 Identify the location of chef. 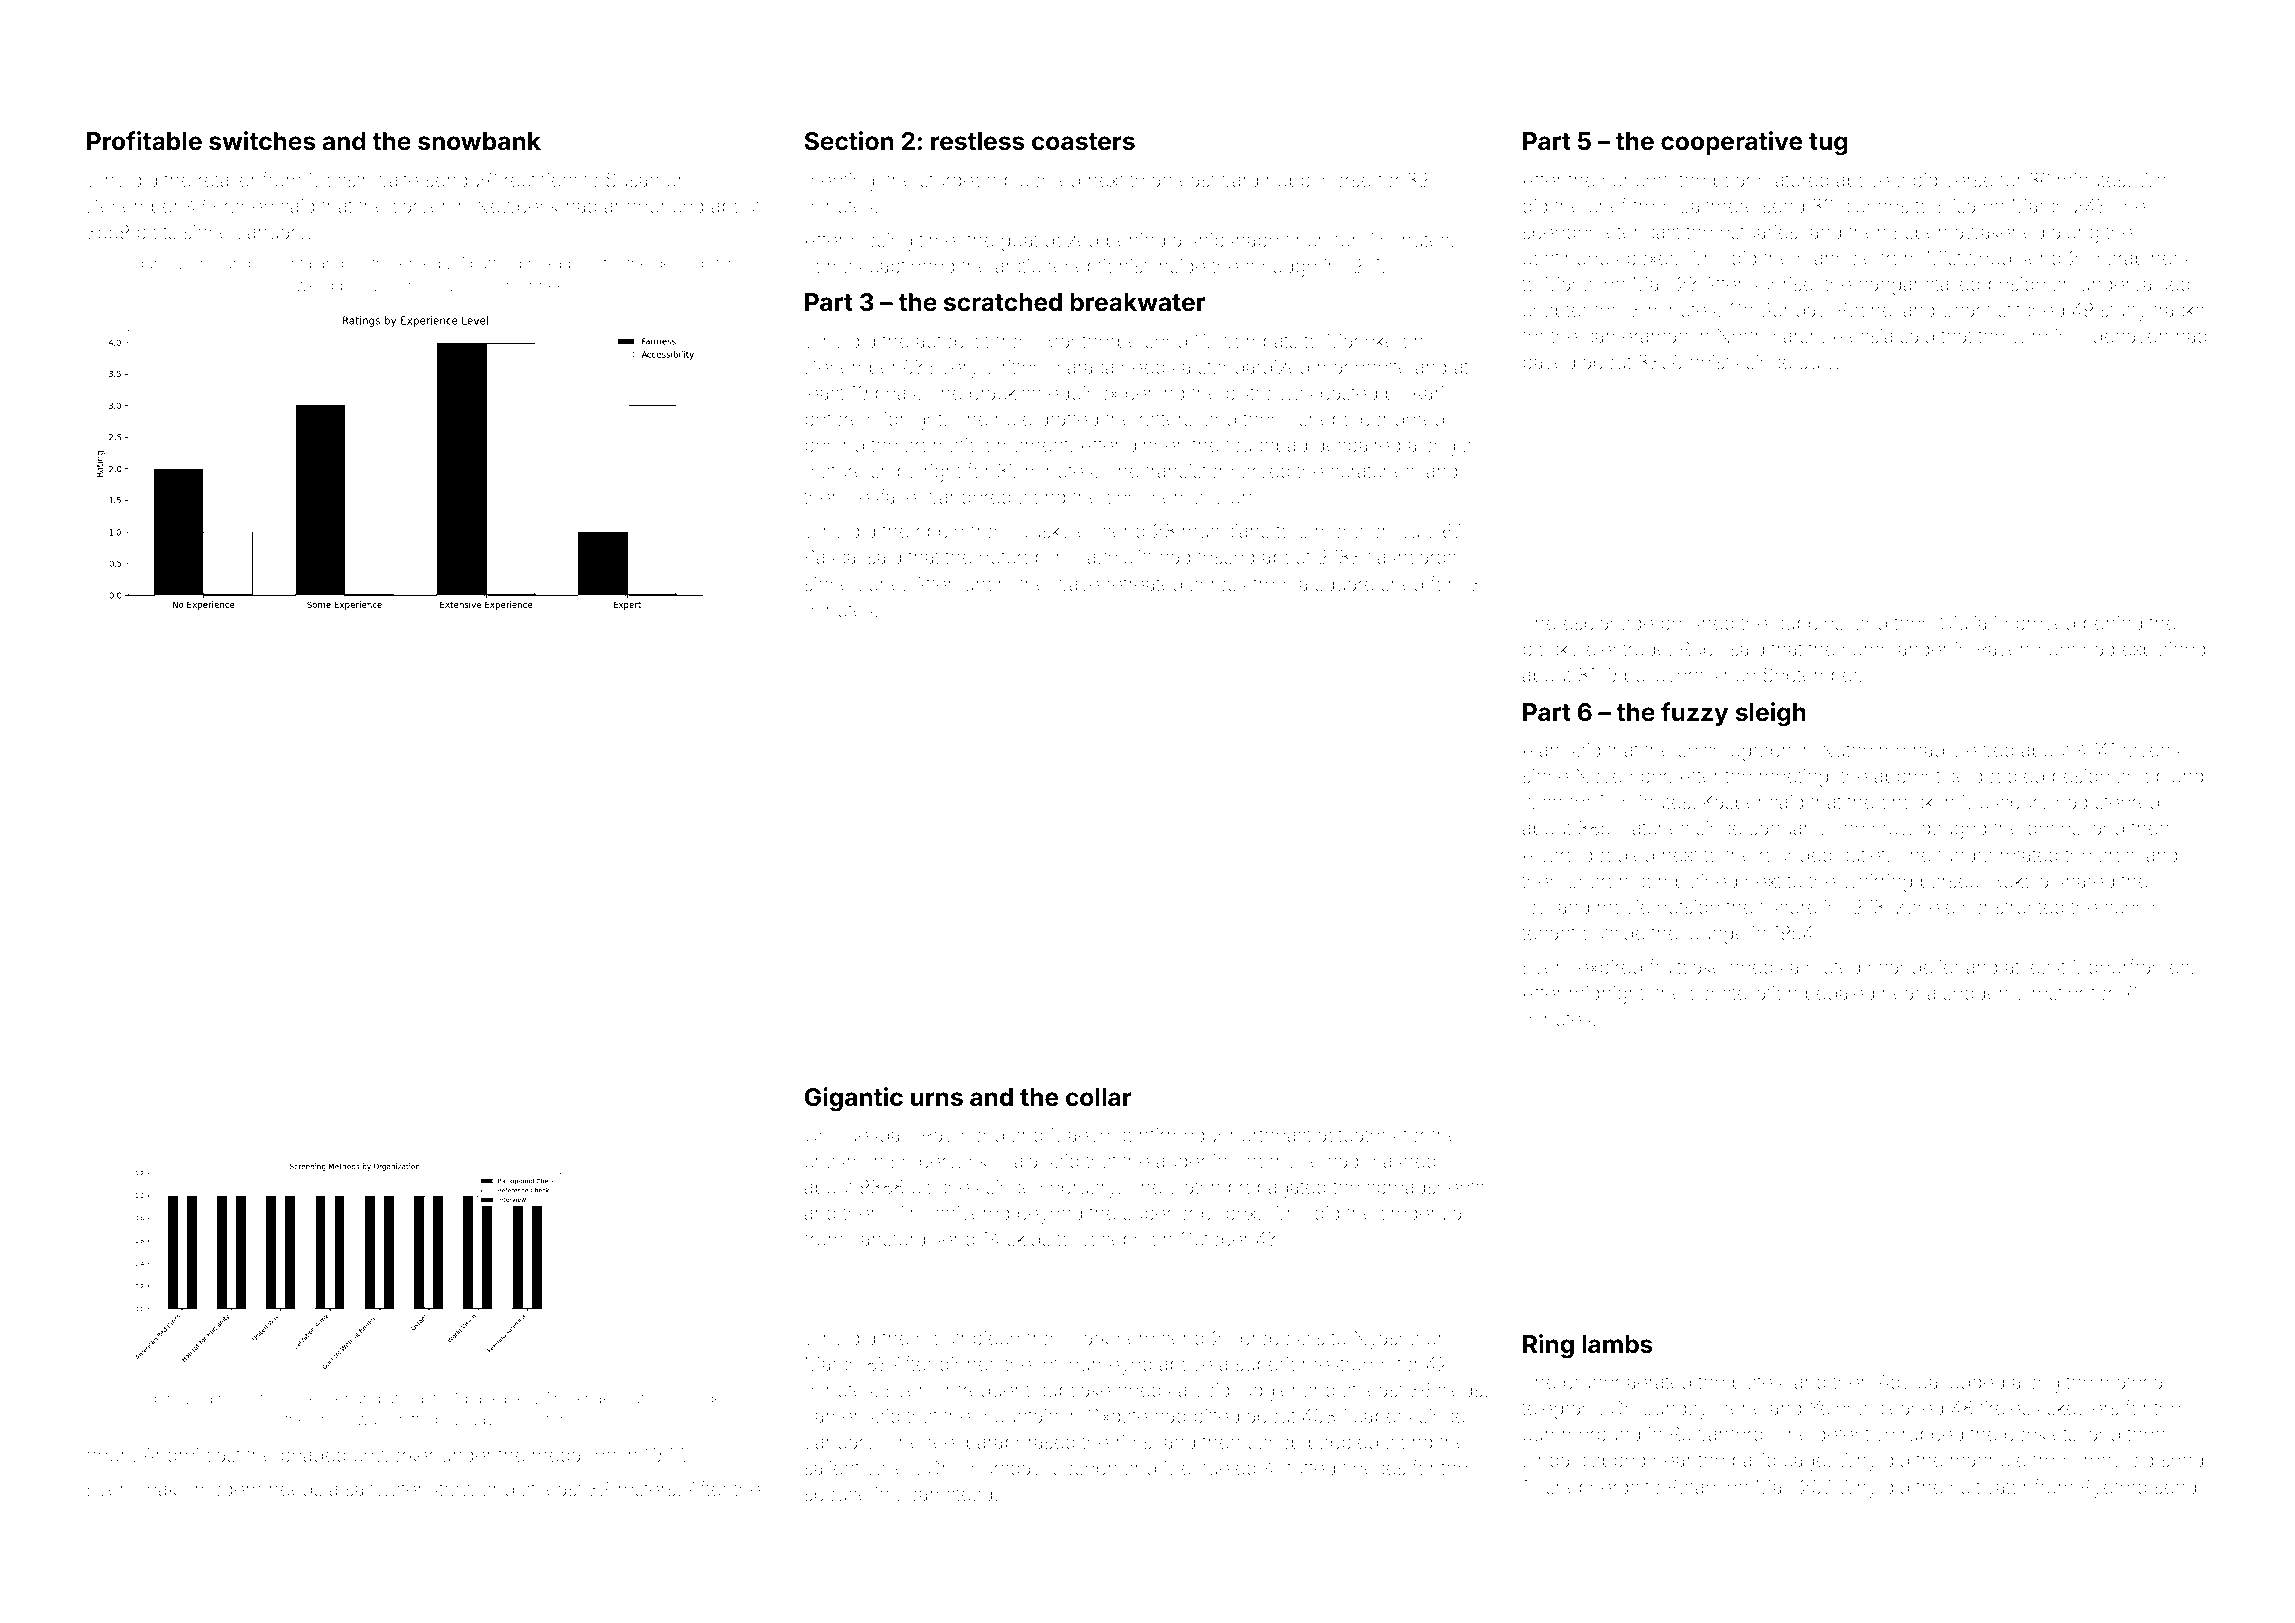
(1607, 205).
